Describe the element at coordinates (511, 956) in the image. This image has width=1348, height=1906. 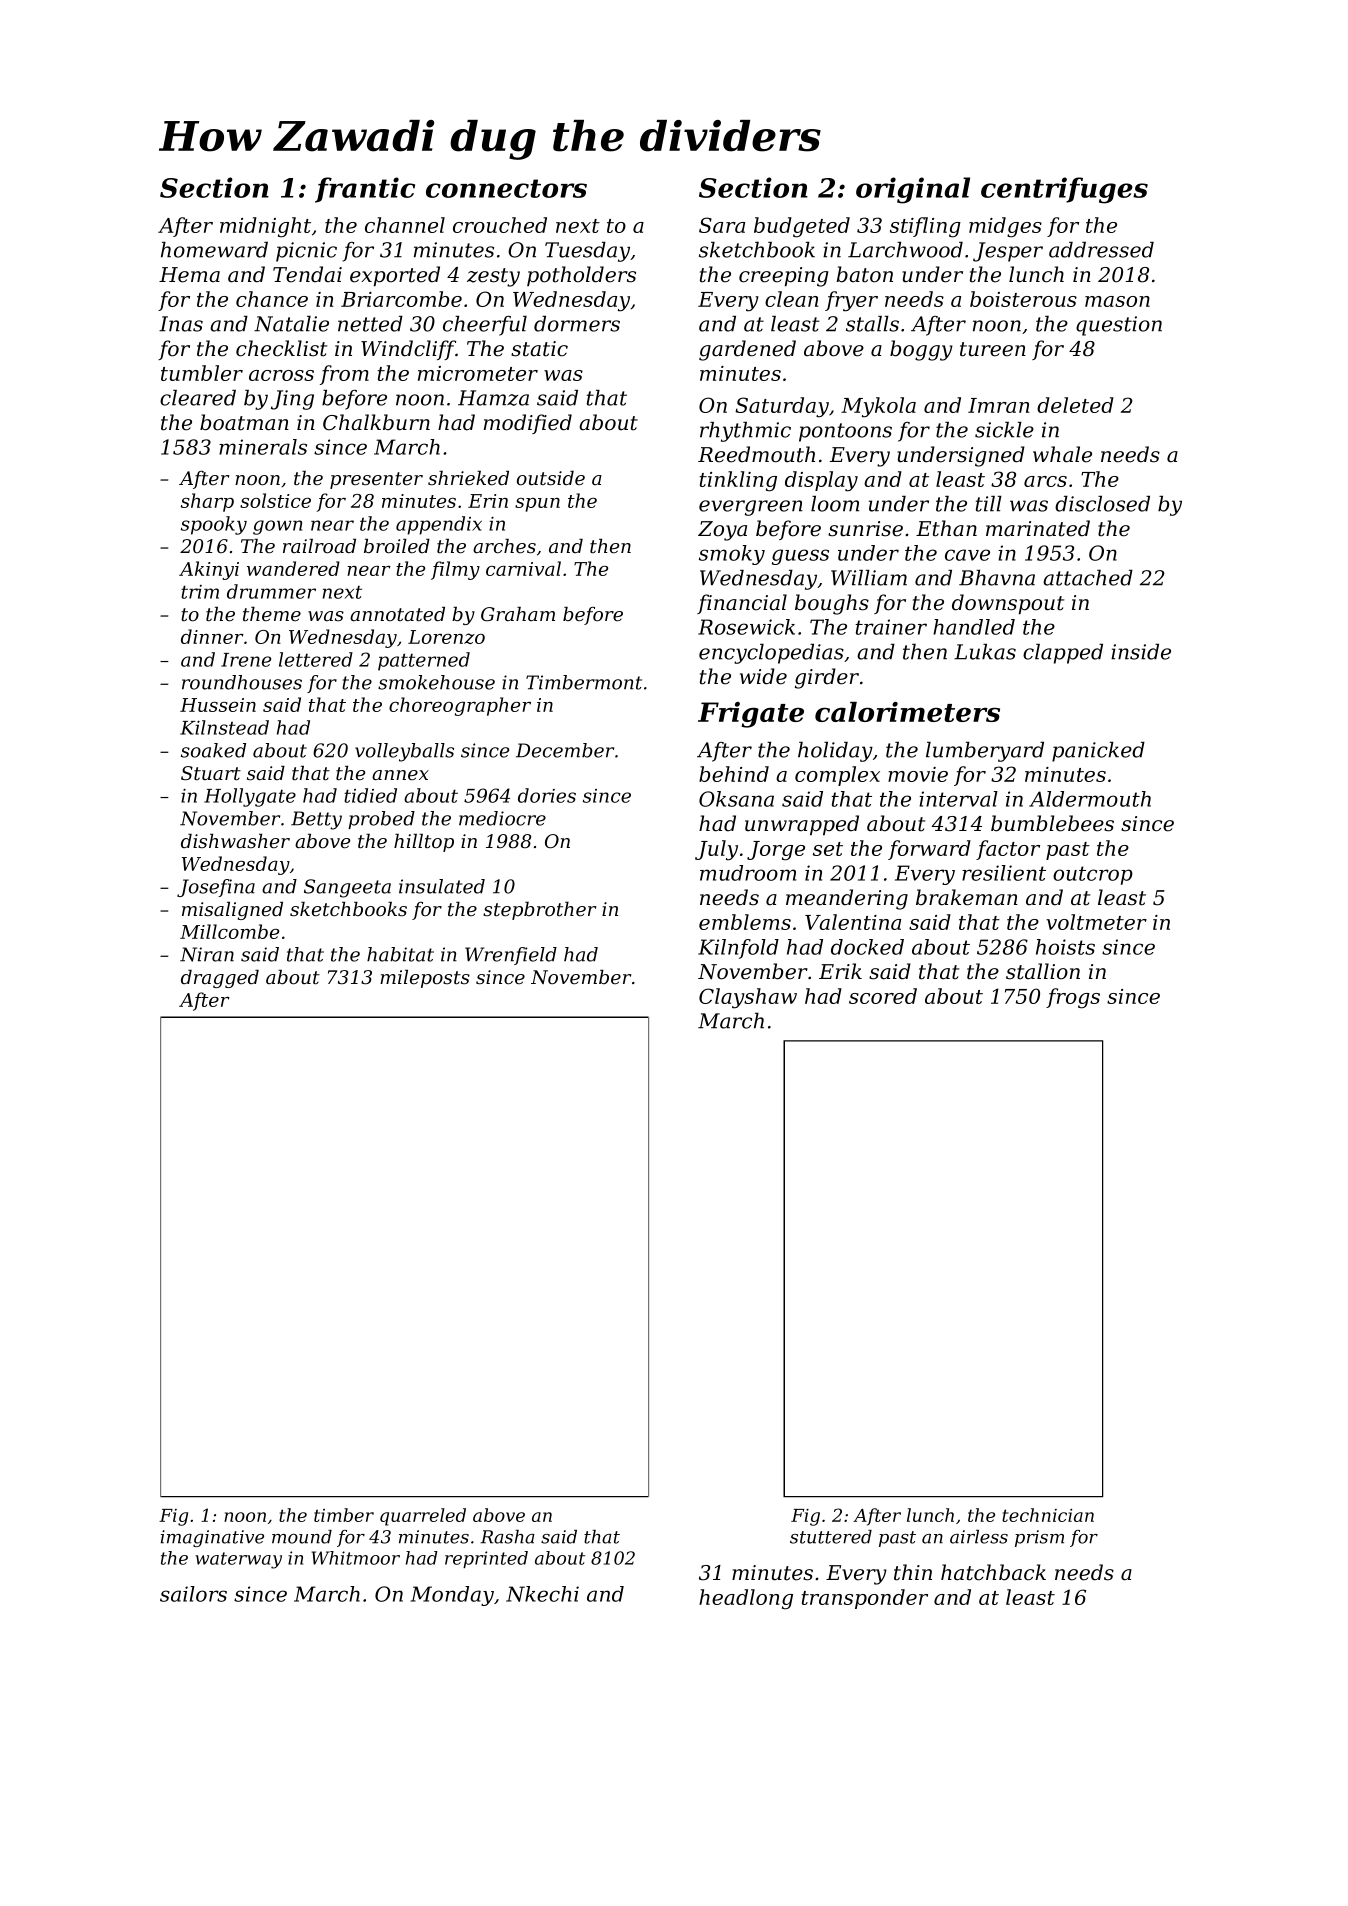
I see `Wrenfield` at that location.
